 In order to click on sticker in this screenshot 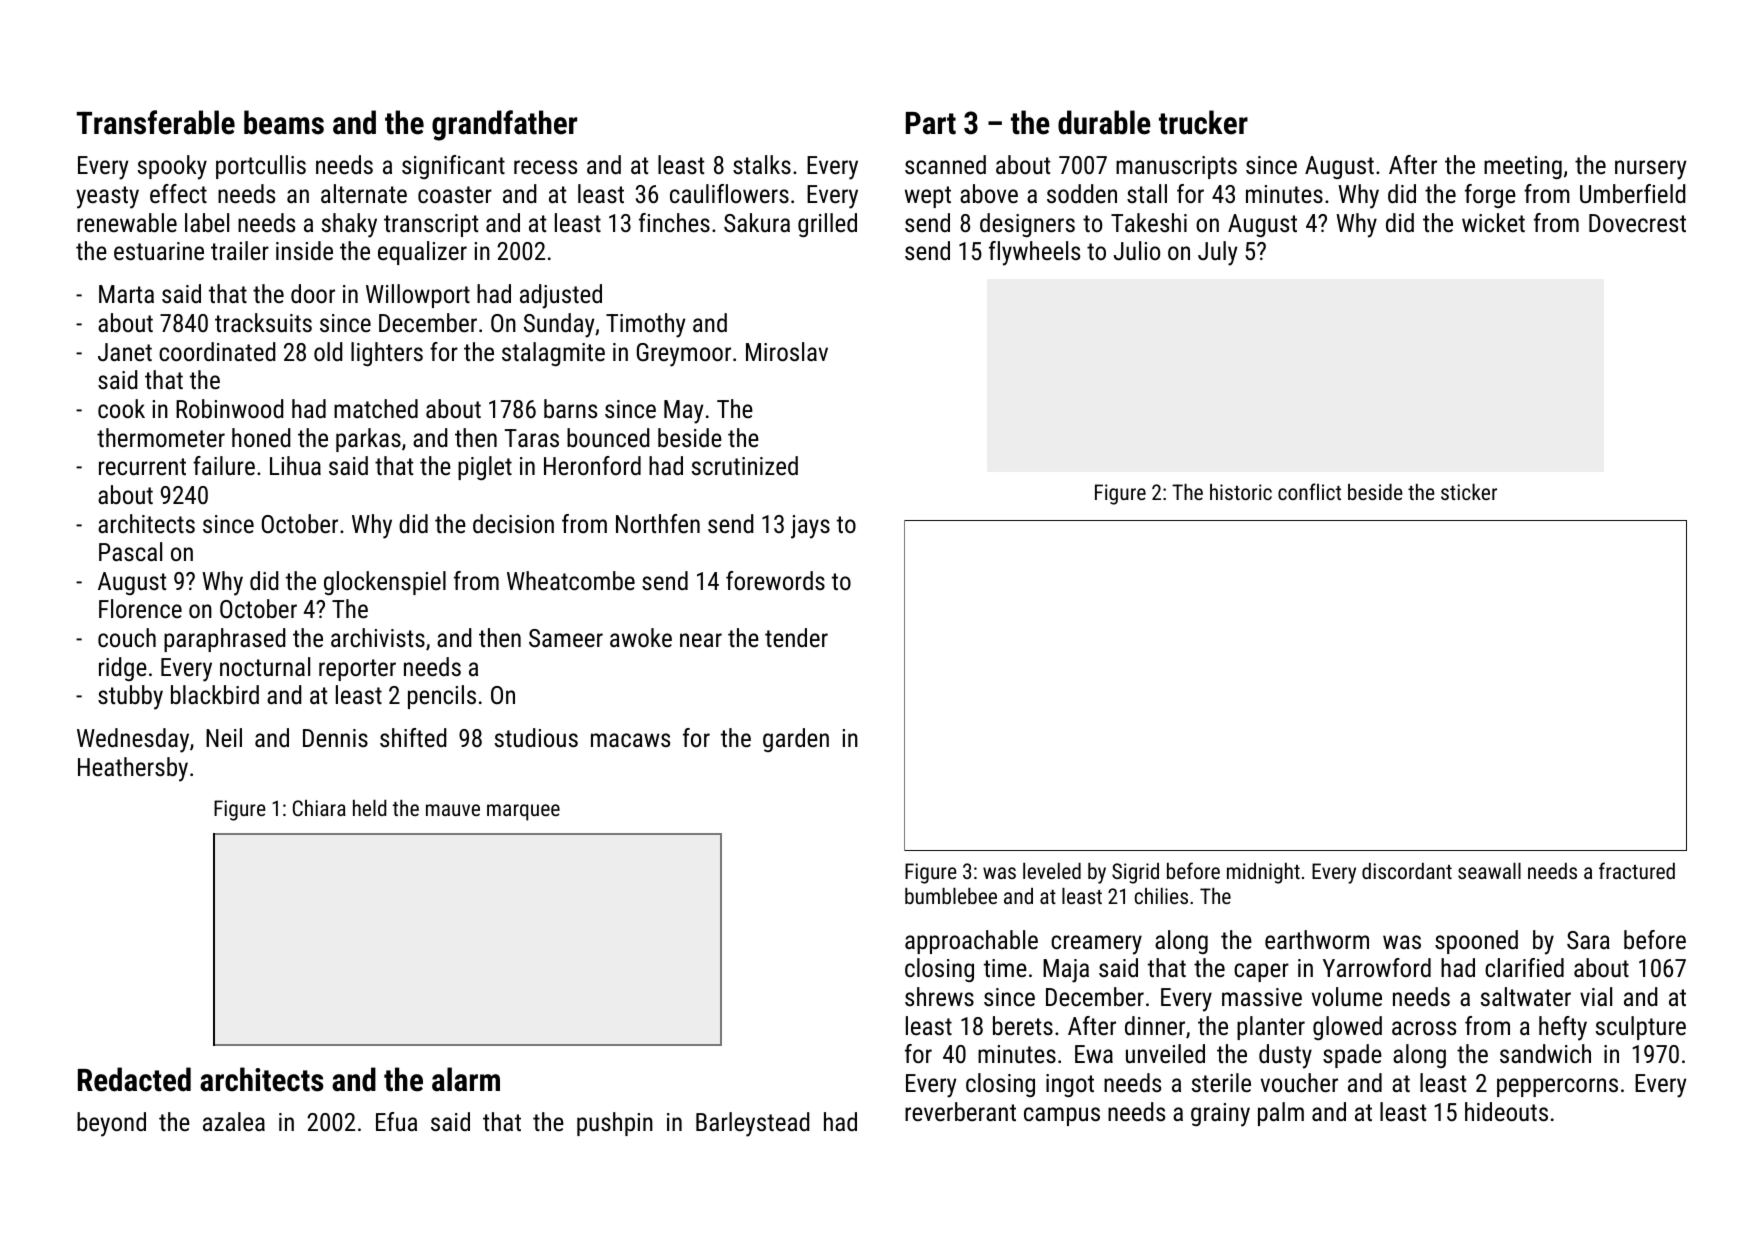, I will do `click(1469, 492)`.
